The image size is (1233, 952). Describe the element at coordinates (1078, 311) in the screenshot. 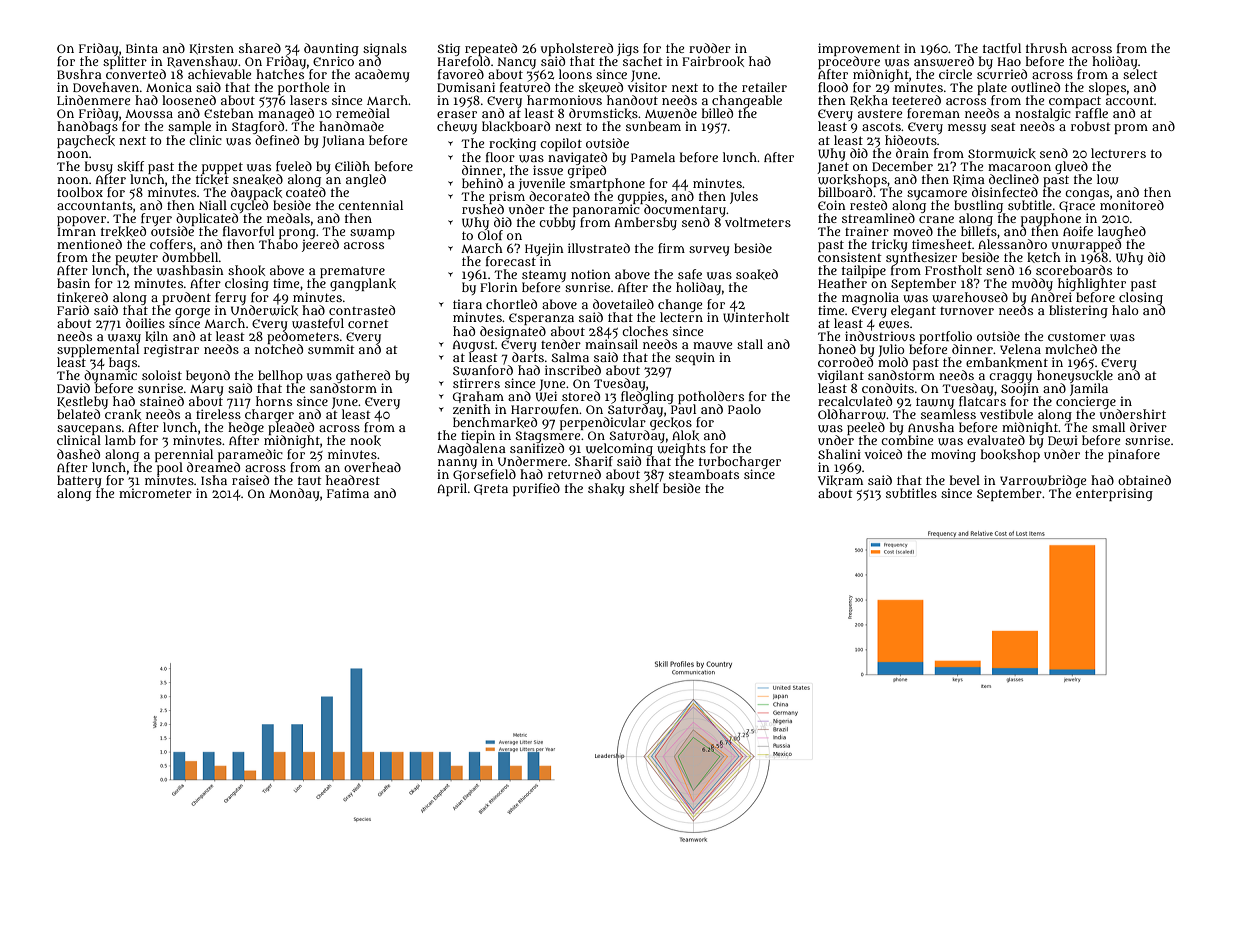

I see `blistering` at that location.
